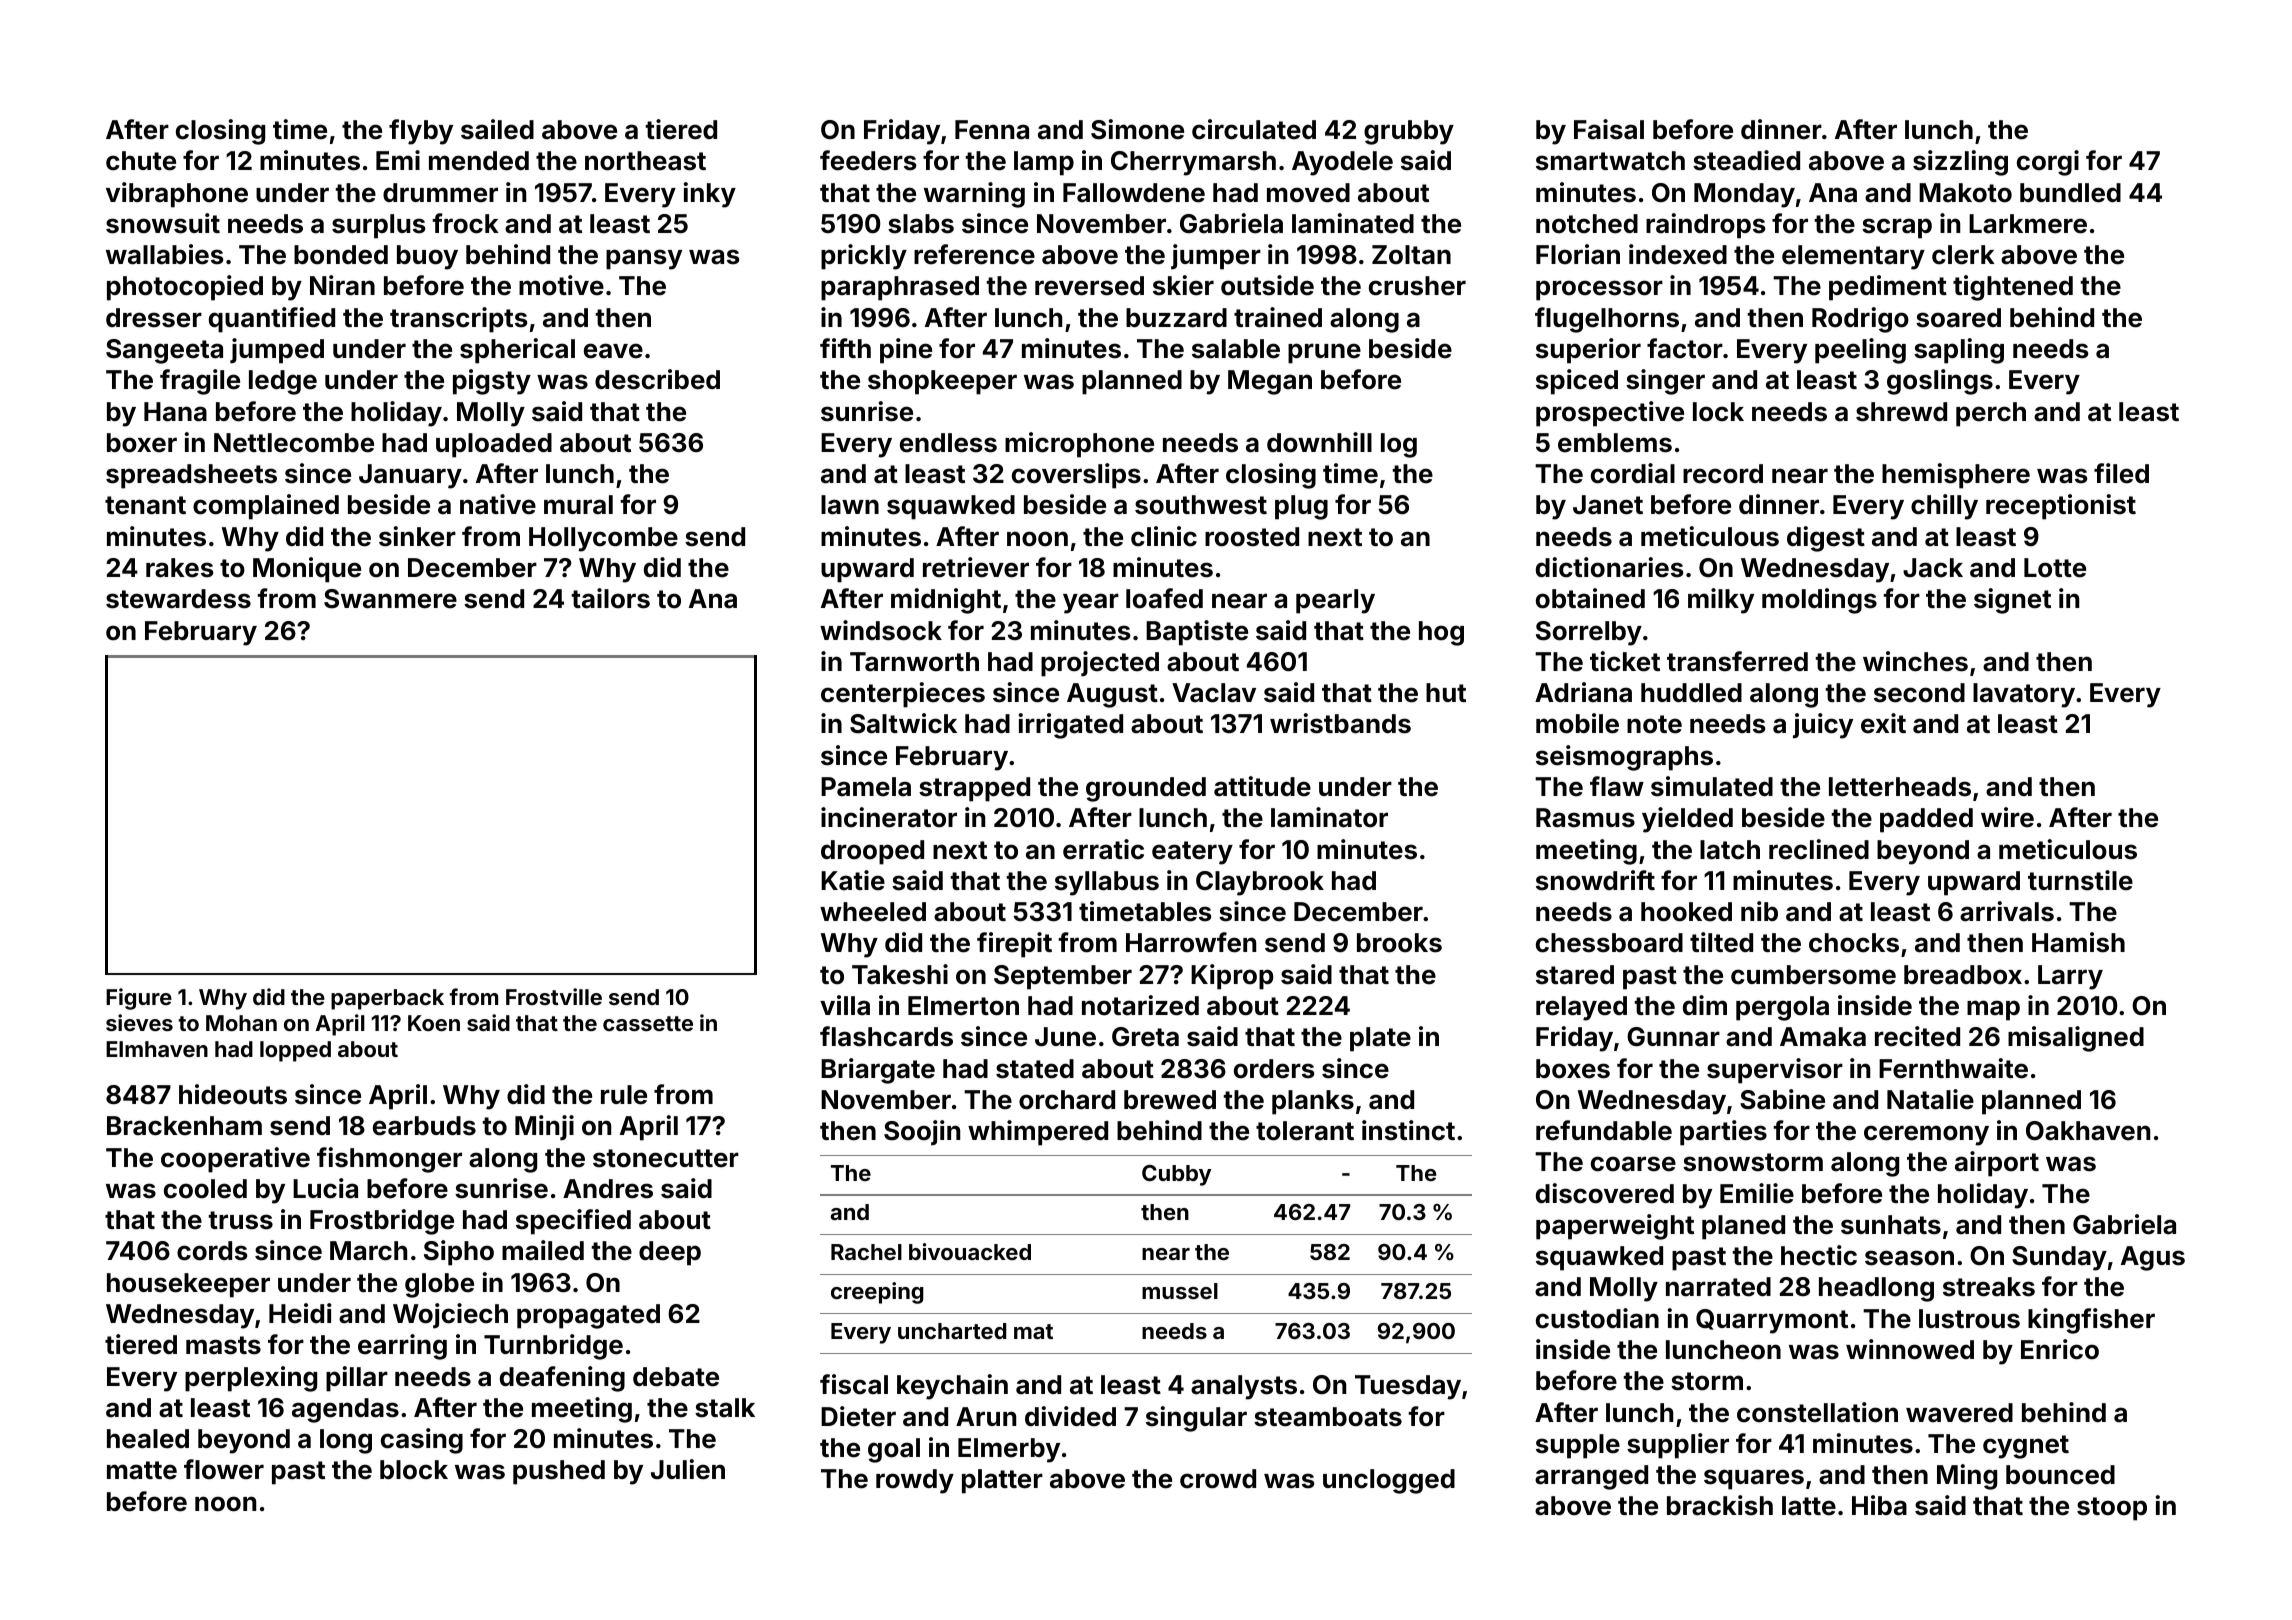  I want to click on rowdy, so click(915, 1481).
